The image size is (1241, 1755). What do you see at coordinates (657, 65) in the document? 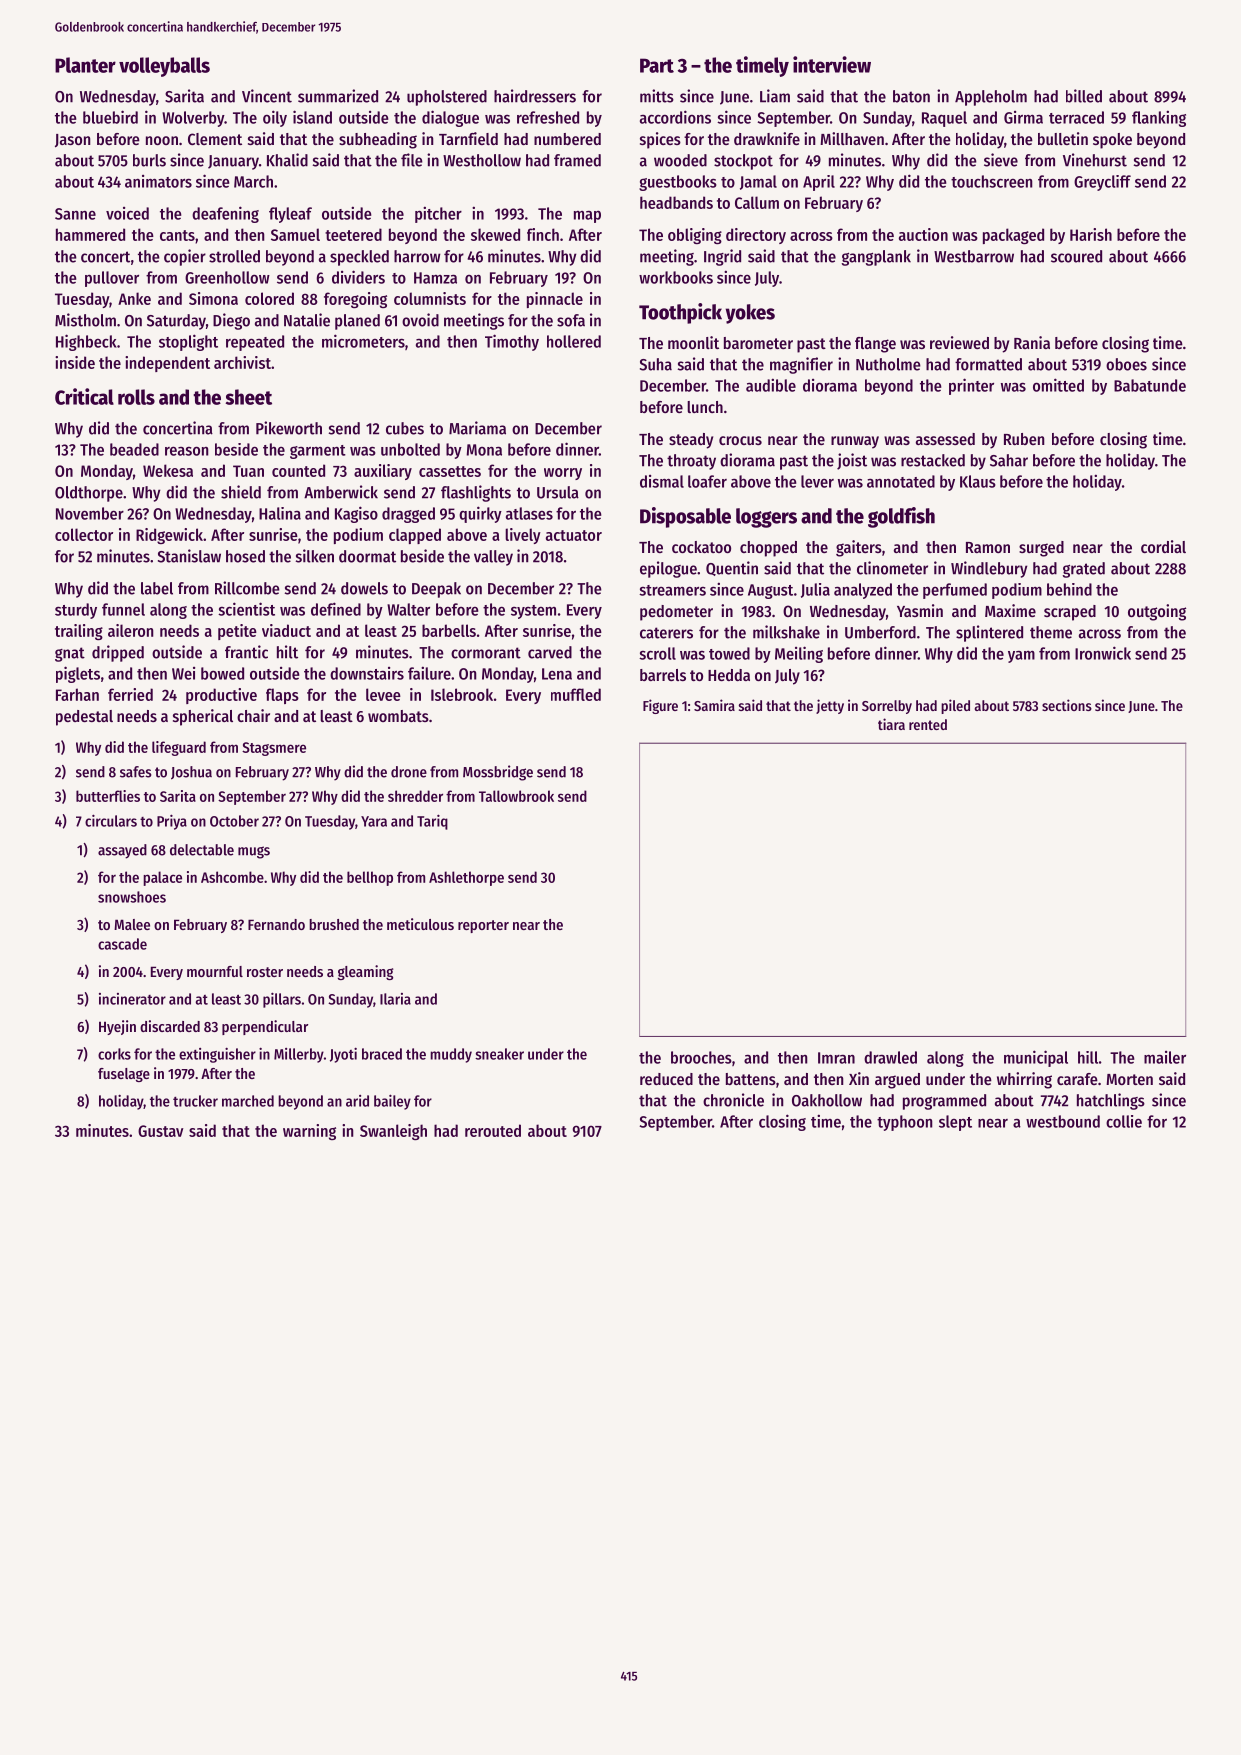
I see `Part` at bounding box center [657, 65].
